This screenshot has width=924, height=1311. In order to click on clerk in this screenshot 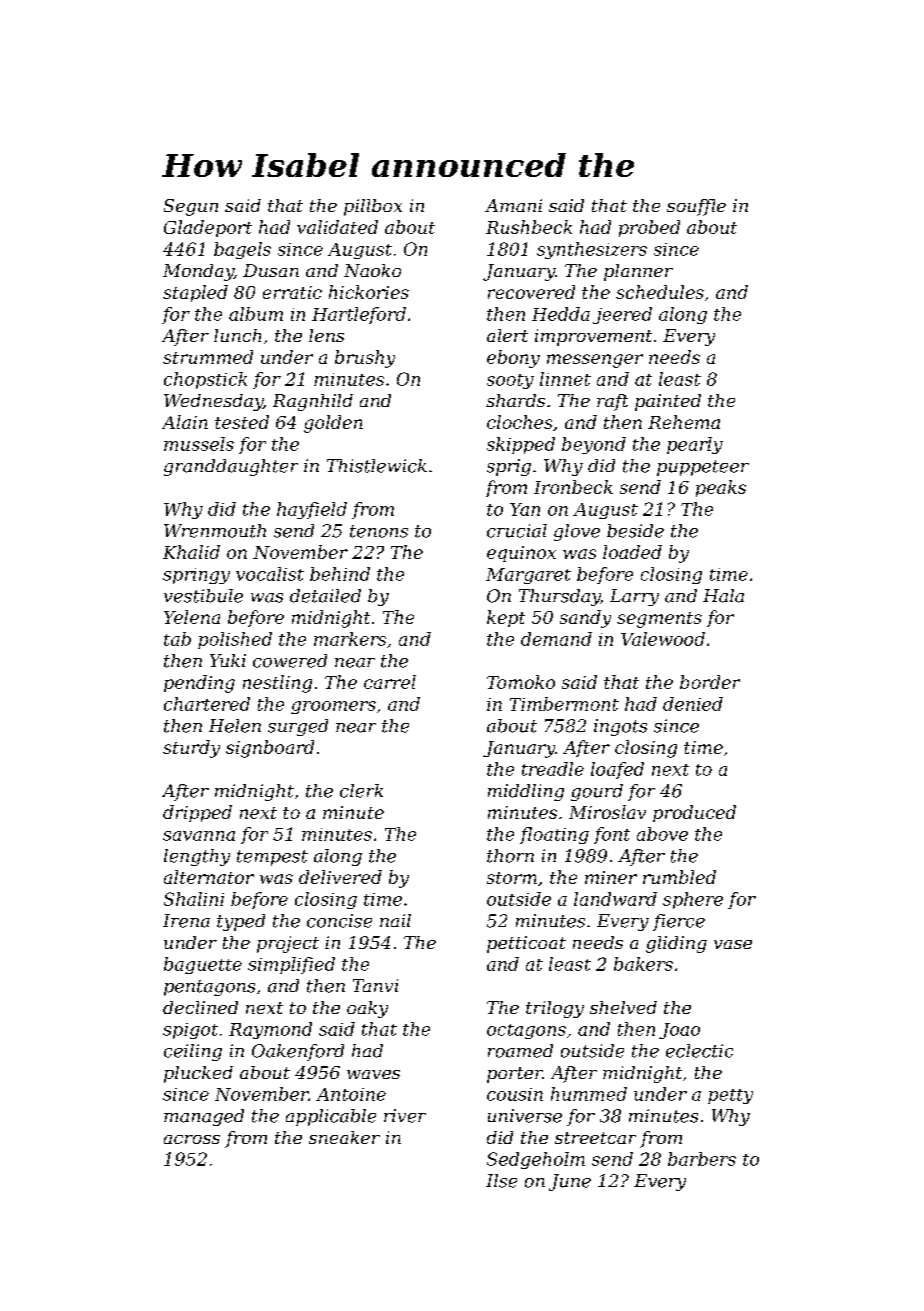, I will do `click(361, 791)`.
